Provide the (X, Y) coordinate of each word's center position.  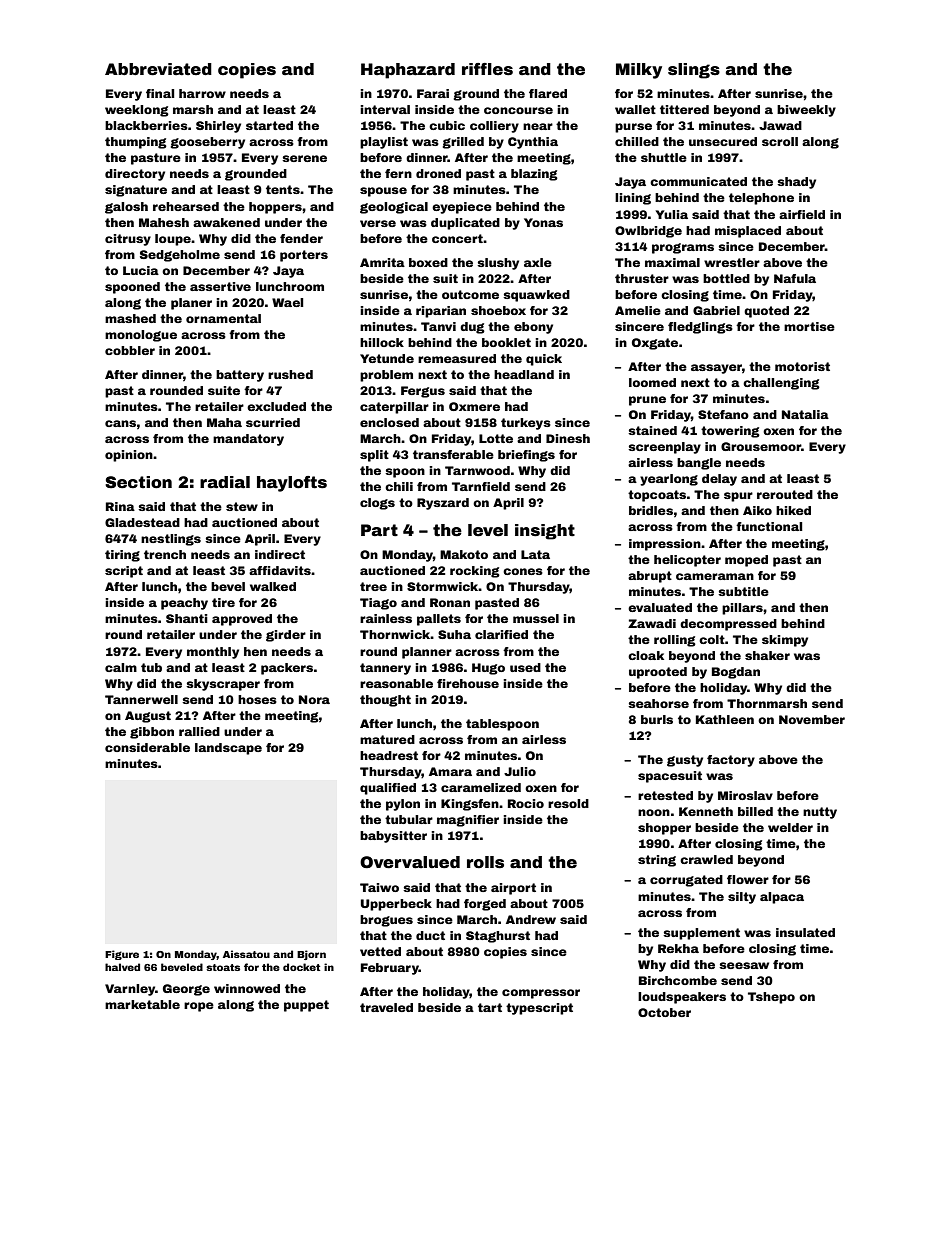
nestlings (171, 540)
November (812, 719)
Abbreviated (158, 69)
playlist (384, 143)
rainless (386, 618)
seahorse (658, 703)
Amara (450, 771)
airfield (802, 214)
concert (458, 238)
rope (199, 1007)
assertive (220, 286)
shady (796, 183)
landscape (228, 749)
